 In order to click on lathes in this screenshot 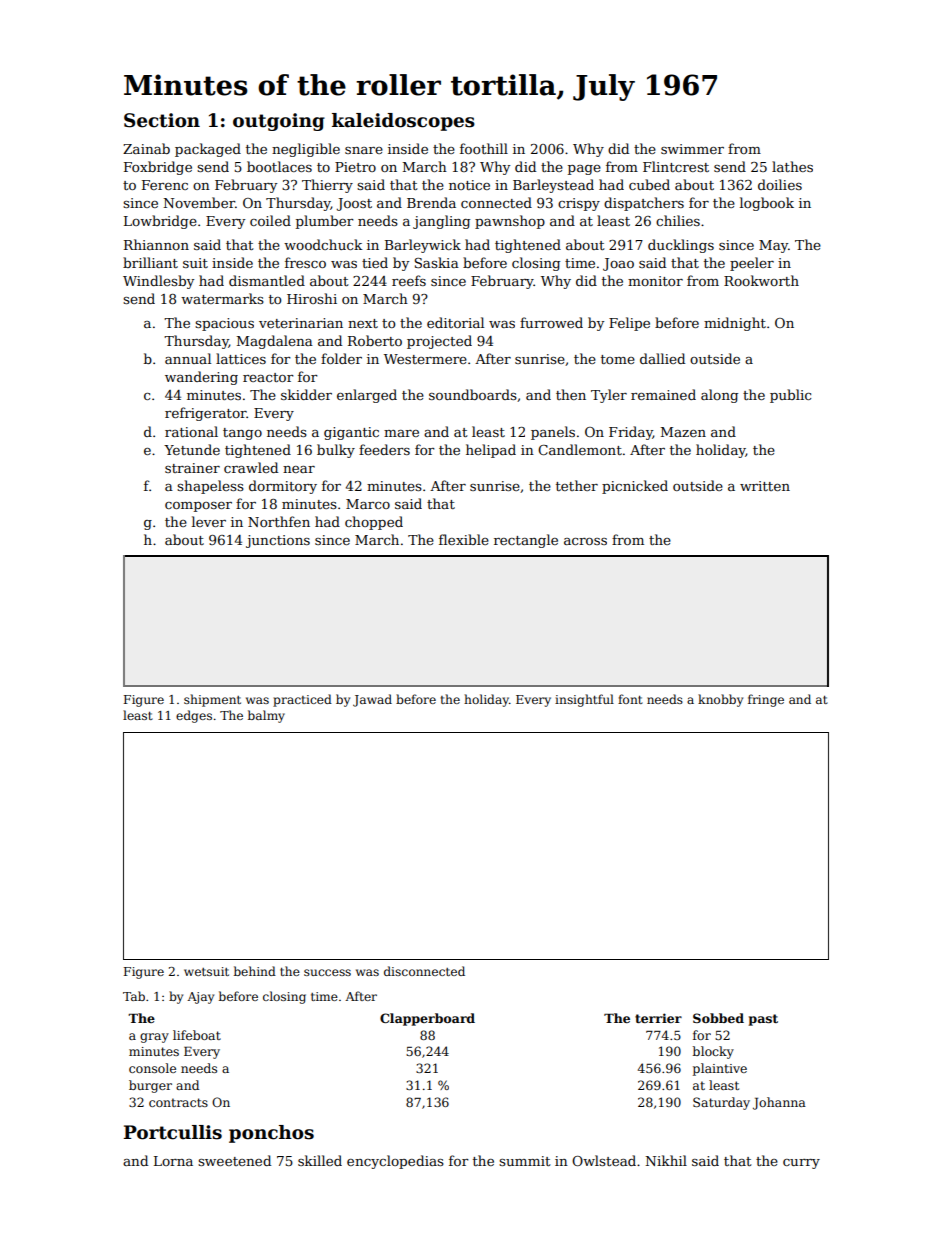, I will do `click(792, 166)`.
